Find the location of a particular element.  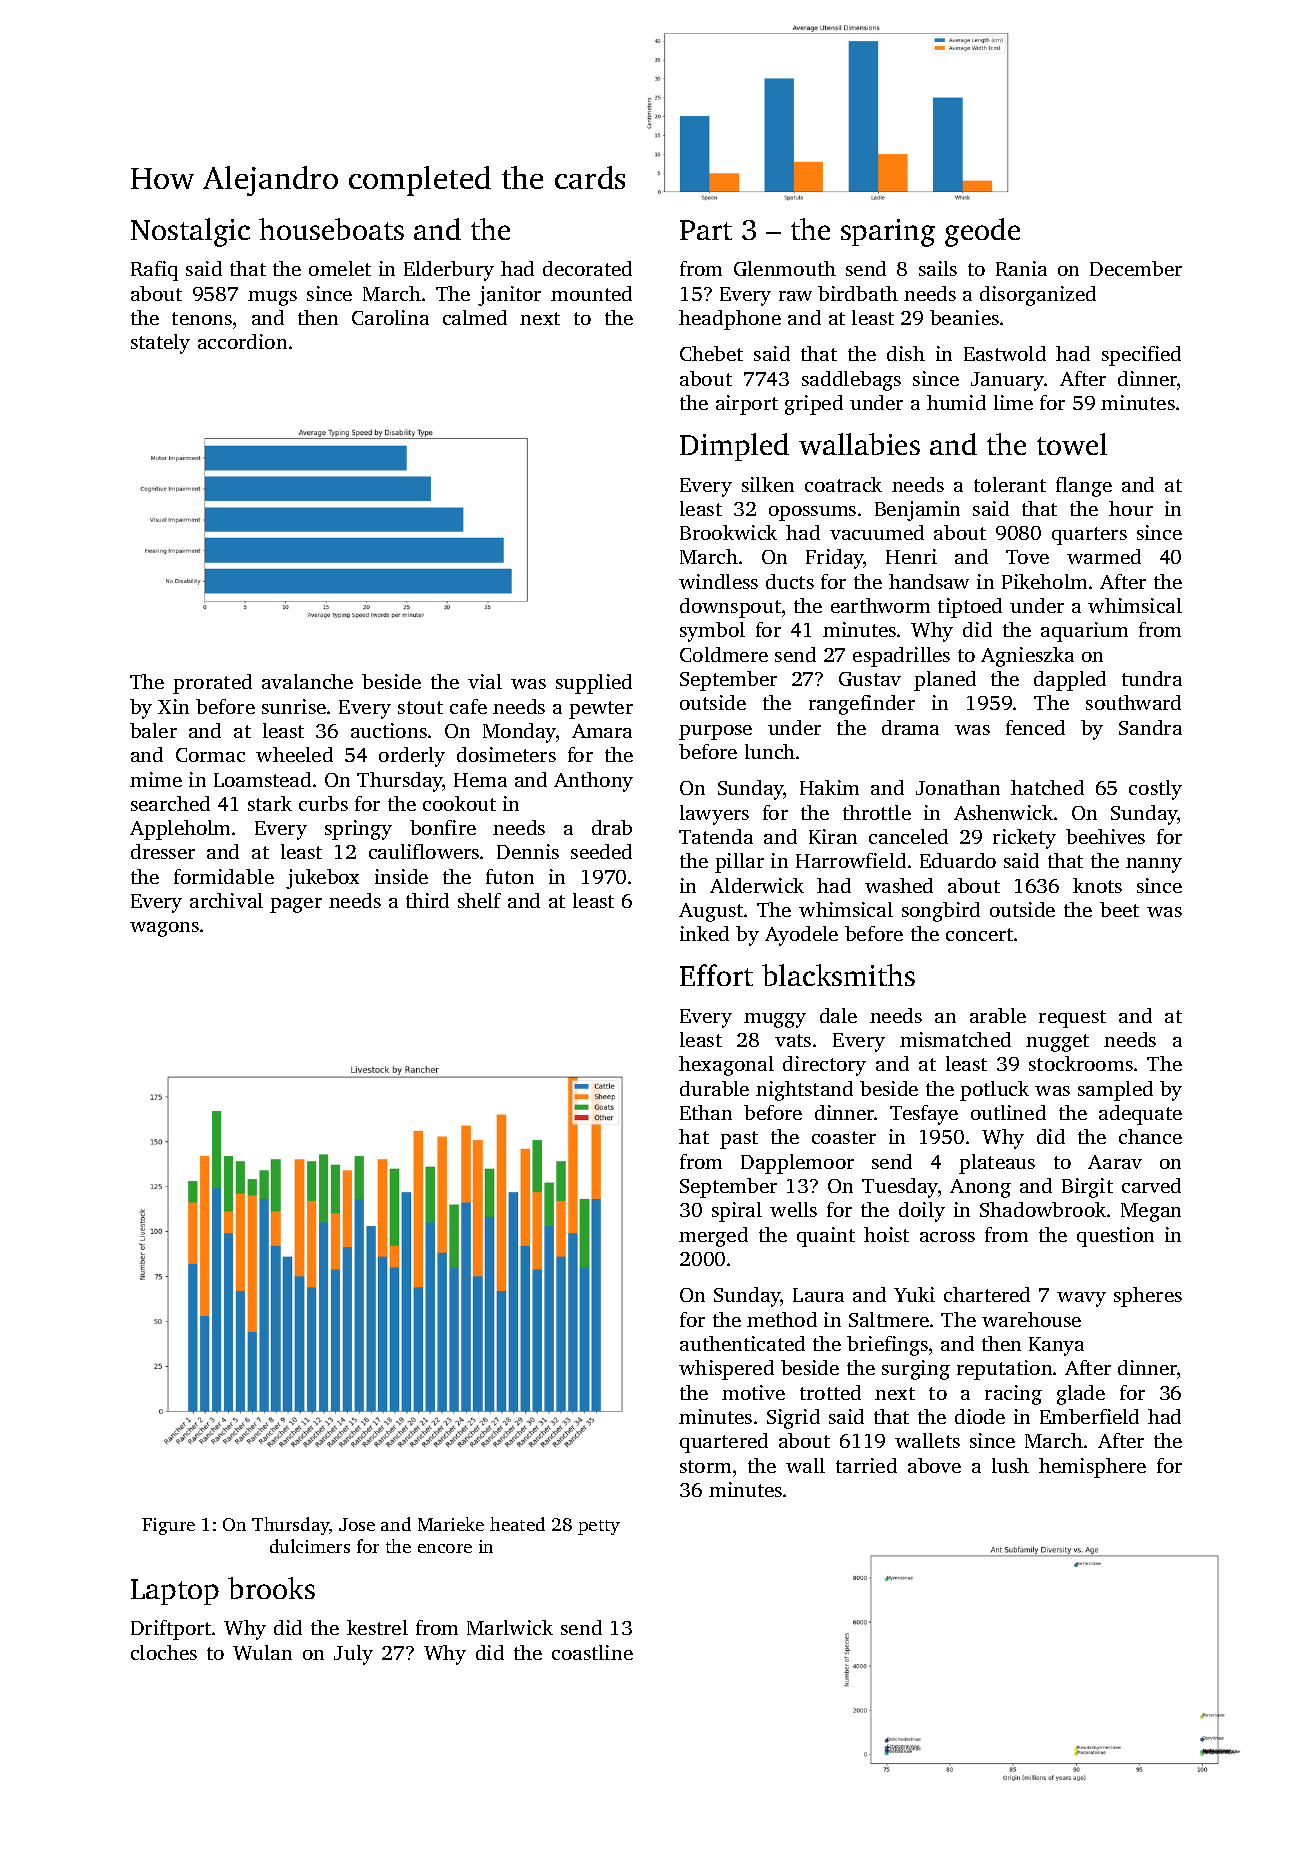

wagons is located at coordinates (164, 929).
